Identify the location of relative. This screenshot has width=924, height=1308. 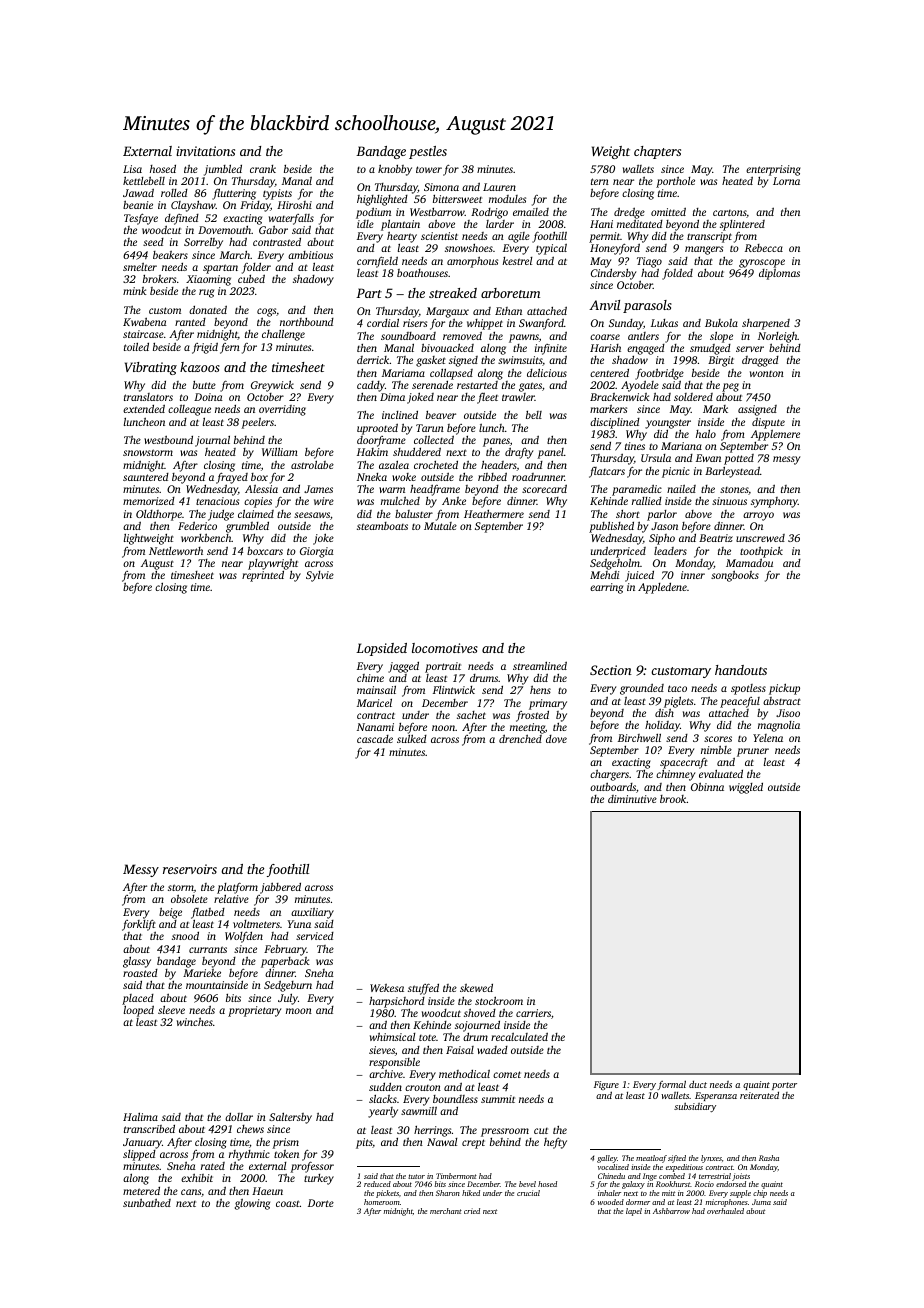
(231, 899).
